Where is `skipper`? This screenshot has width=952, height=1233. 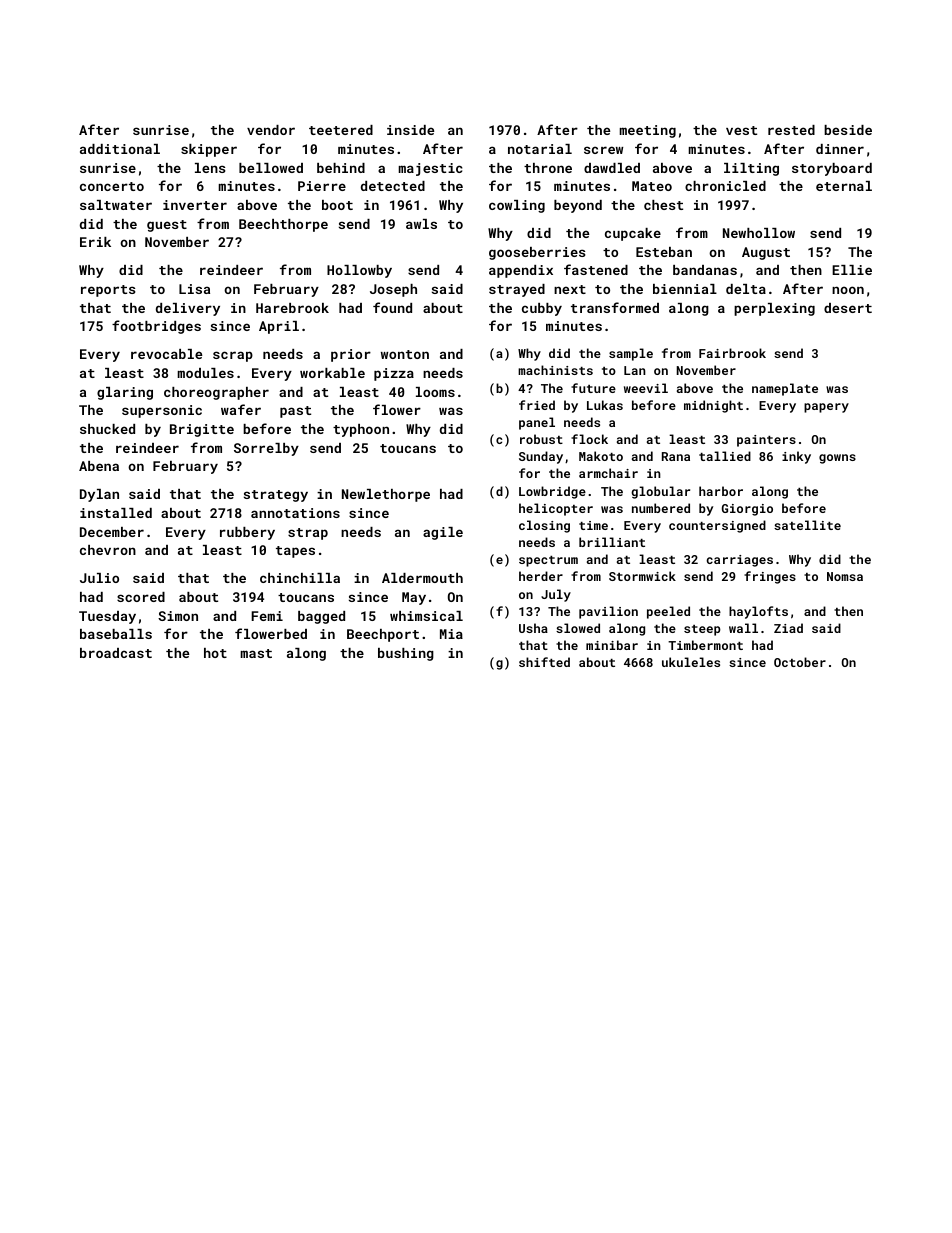
skipper is located at coordinates (209, 150).
